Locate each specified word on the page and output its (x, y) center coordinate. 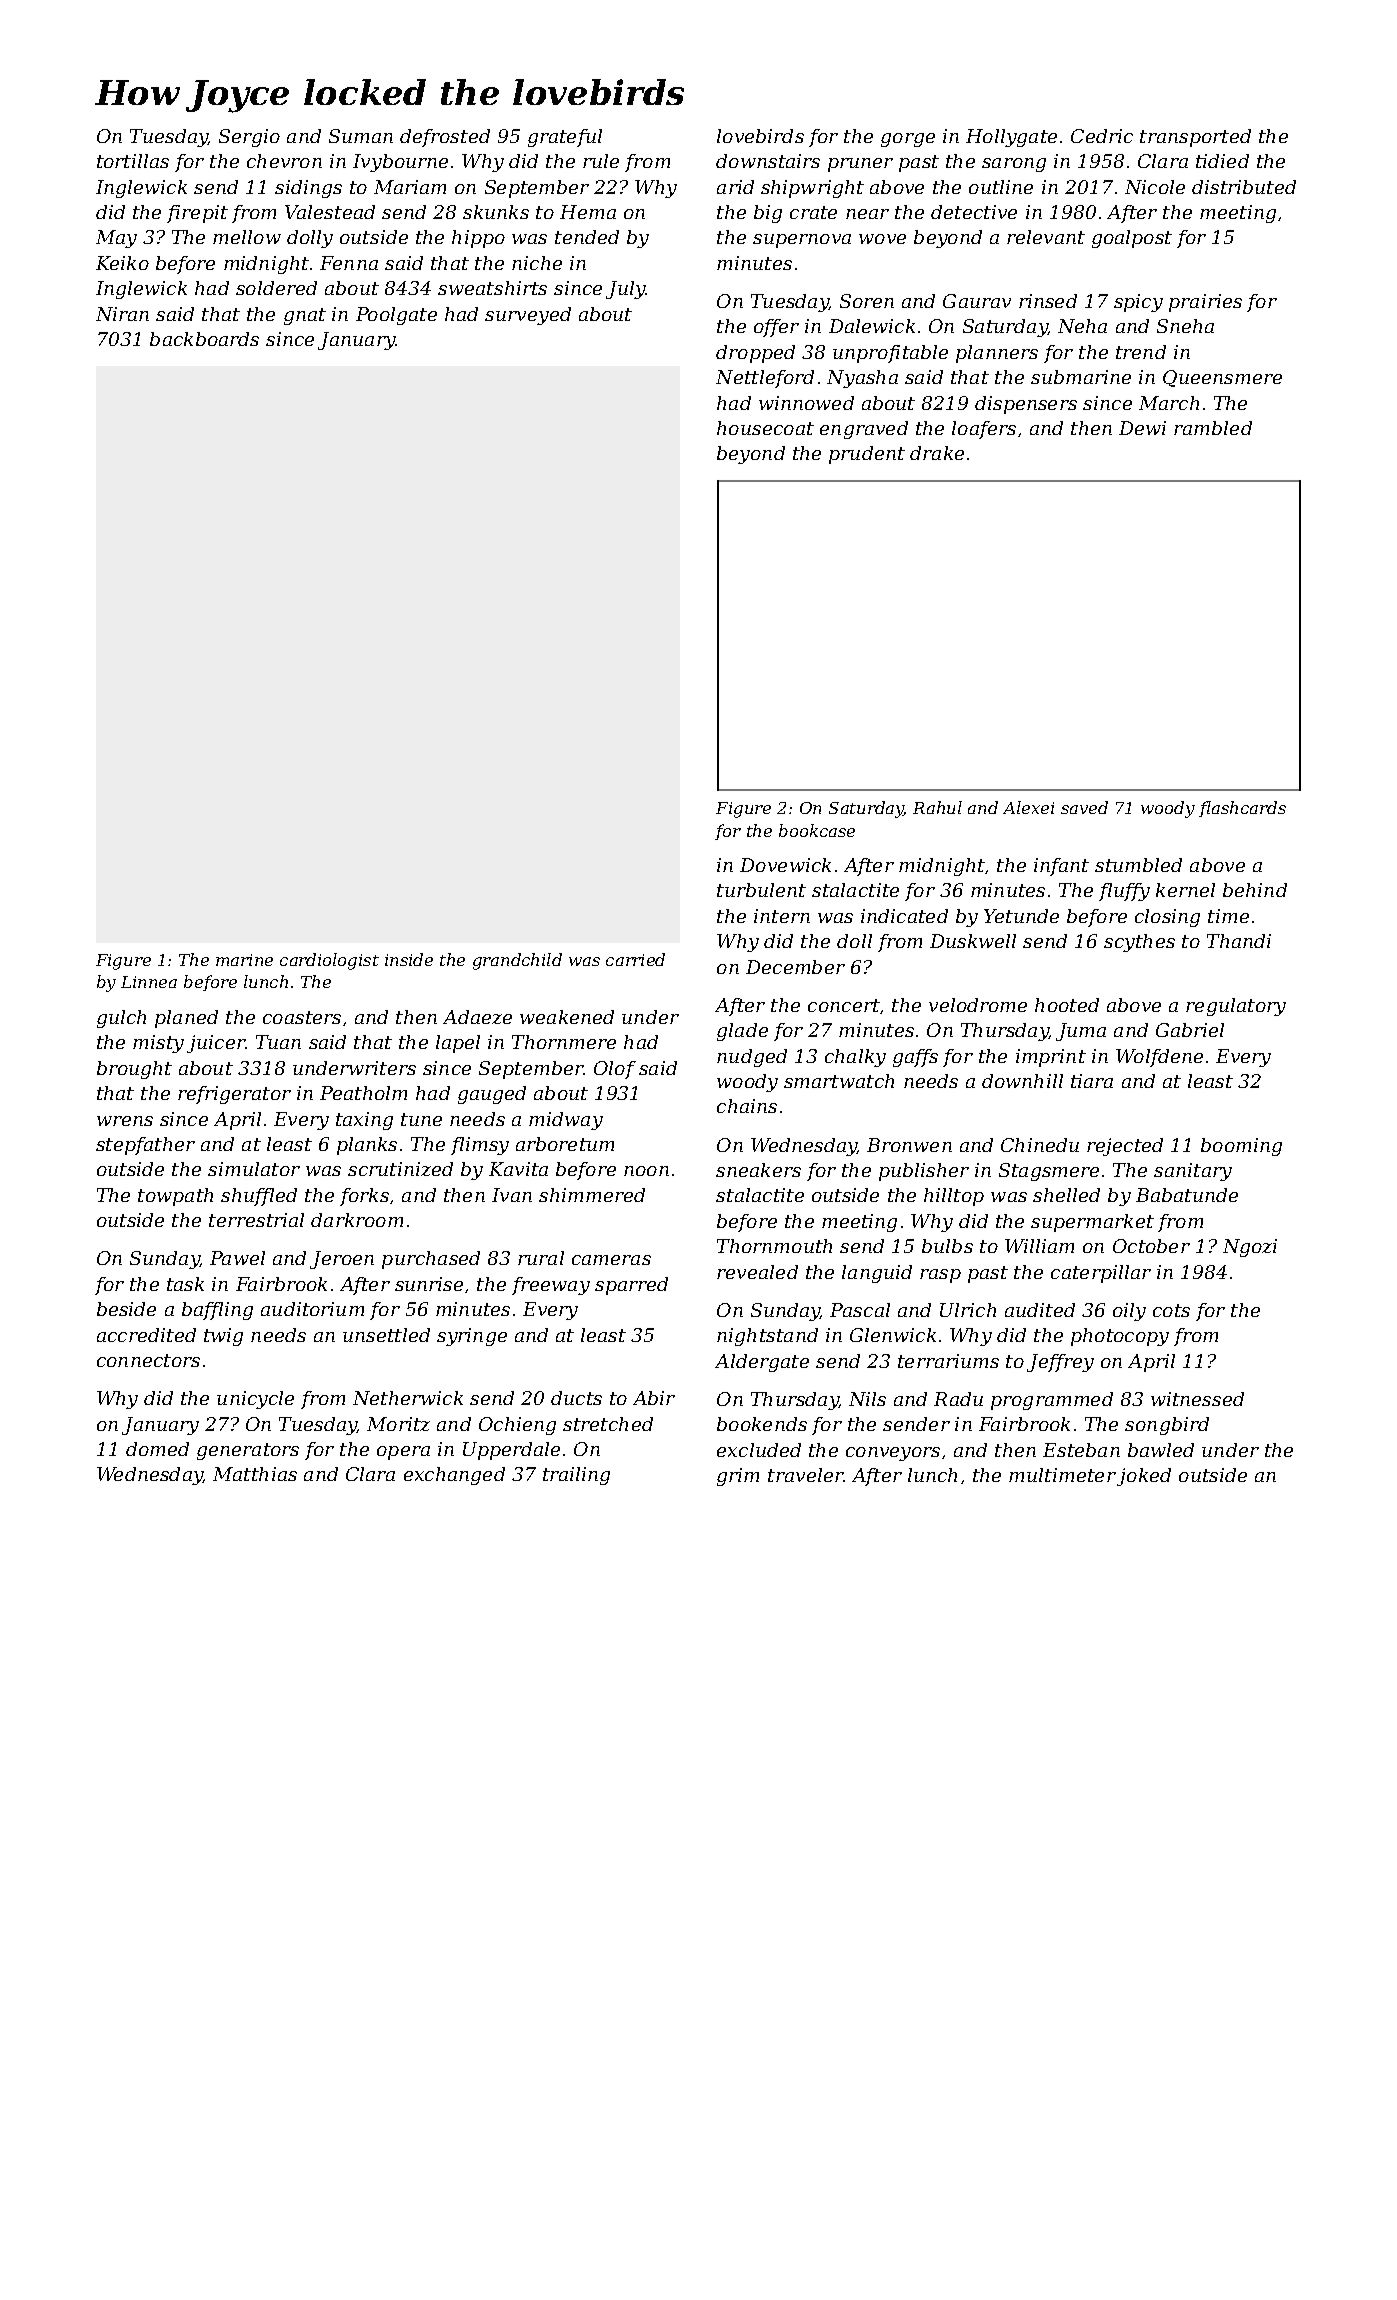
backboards (204, 339)
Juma (1081, 1032)
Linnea (149, 982)
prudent (867, 455)
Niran (122, 314)
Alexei (1028, 807)
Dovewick (785, 865)
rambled (1213, 428)
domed (157, 1449)
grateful (565, 138)
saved (1084, 807)
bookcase (817, 830)
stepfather (145, 1146)
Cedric (1102, 136)
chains (747, 1106)
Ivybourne (400, 163)
